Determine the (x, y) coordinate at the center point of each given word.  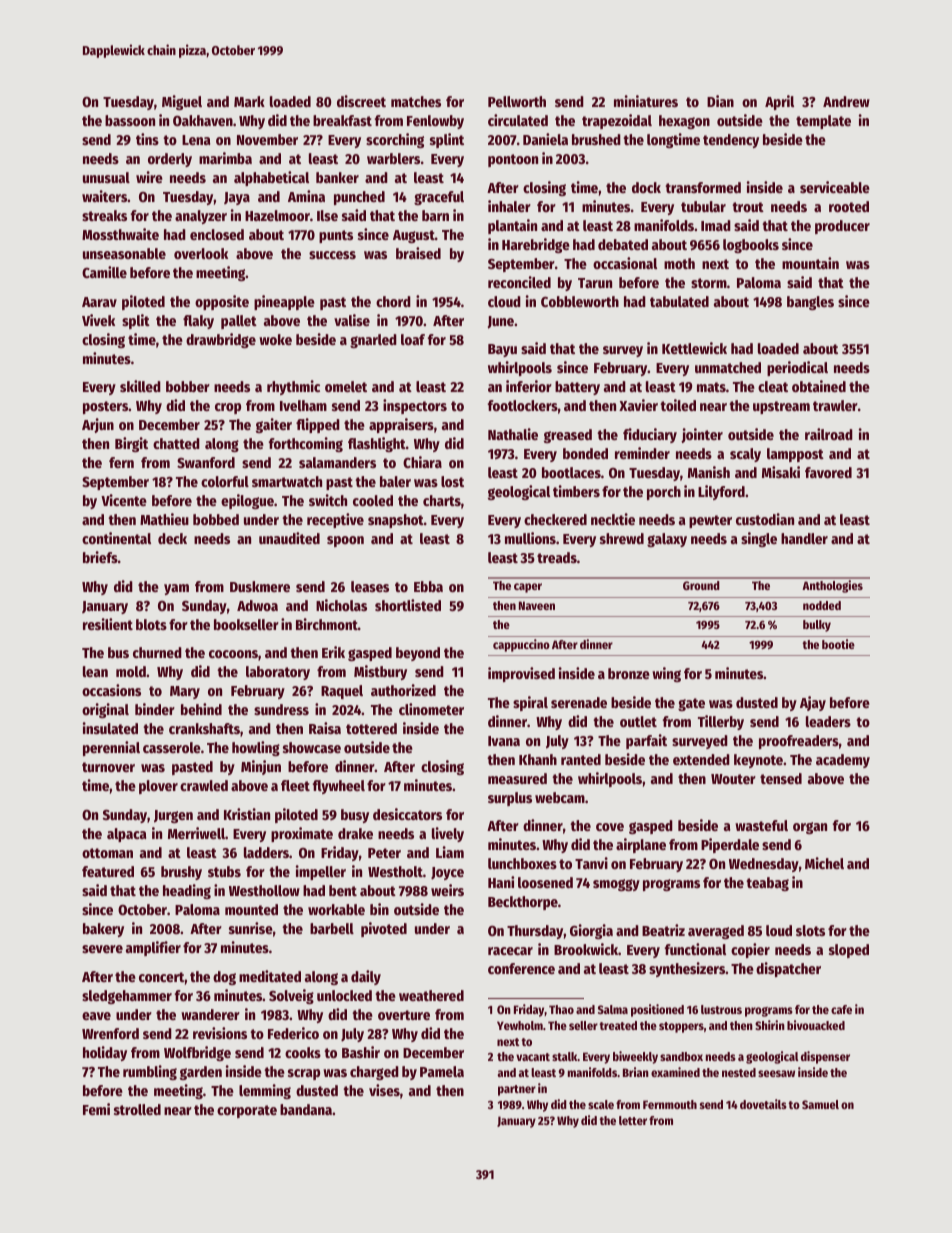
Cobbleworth (580, 301)
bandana (306, 1109)
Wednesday (764, 865)
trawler (835, 405)
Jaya (237, 198)
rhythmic (293, 387)
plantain (512, 226)
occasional (625, 263)
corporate (247, 1111)
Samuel (820, 1104)
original (105, 710)
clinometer (431, 709)
